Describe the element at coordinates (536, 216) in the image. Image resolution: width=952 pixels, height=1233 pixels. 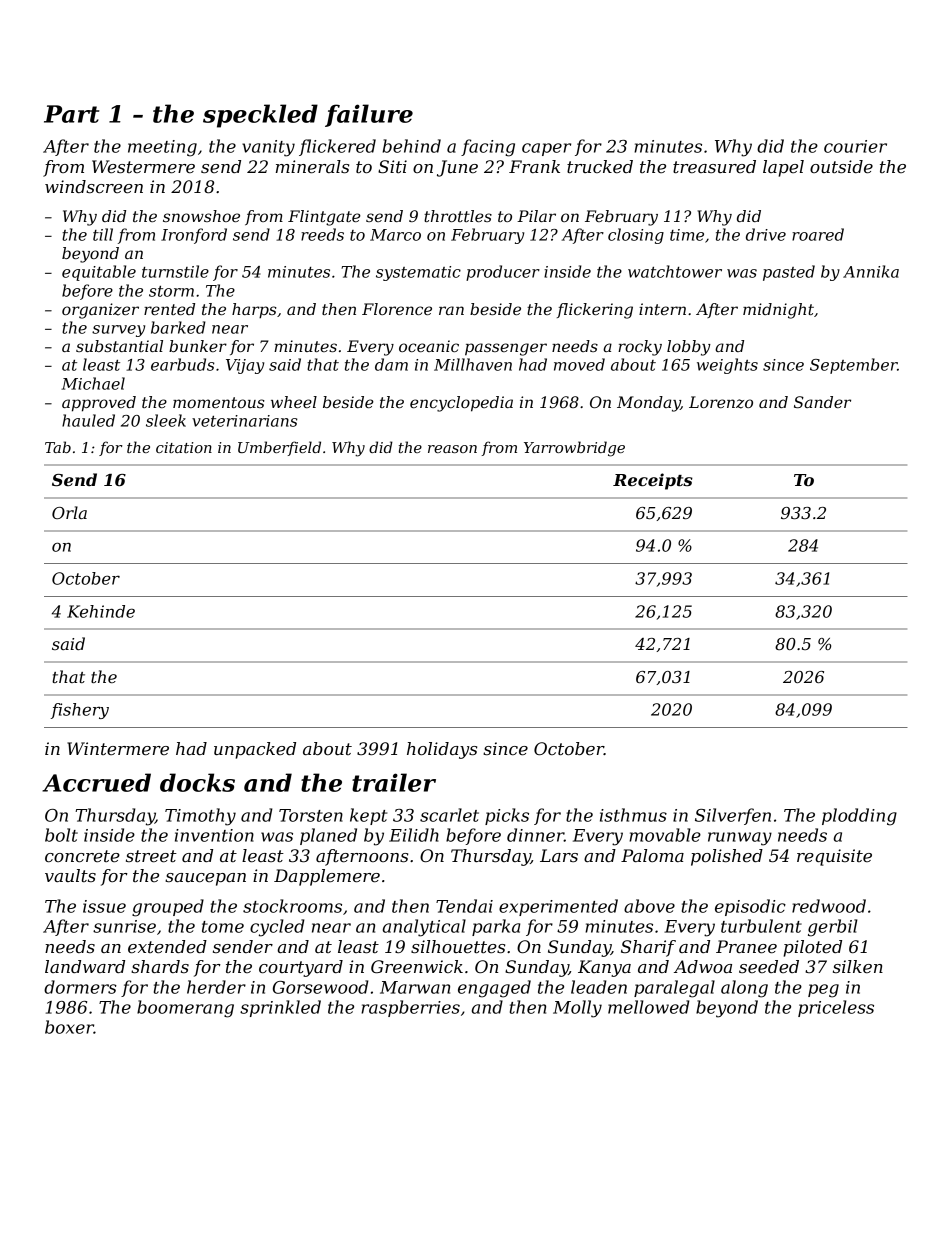
I see `Pilar` at that location.
